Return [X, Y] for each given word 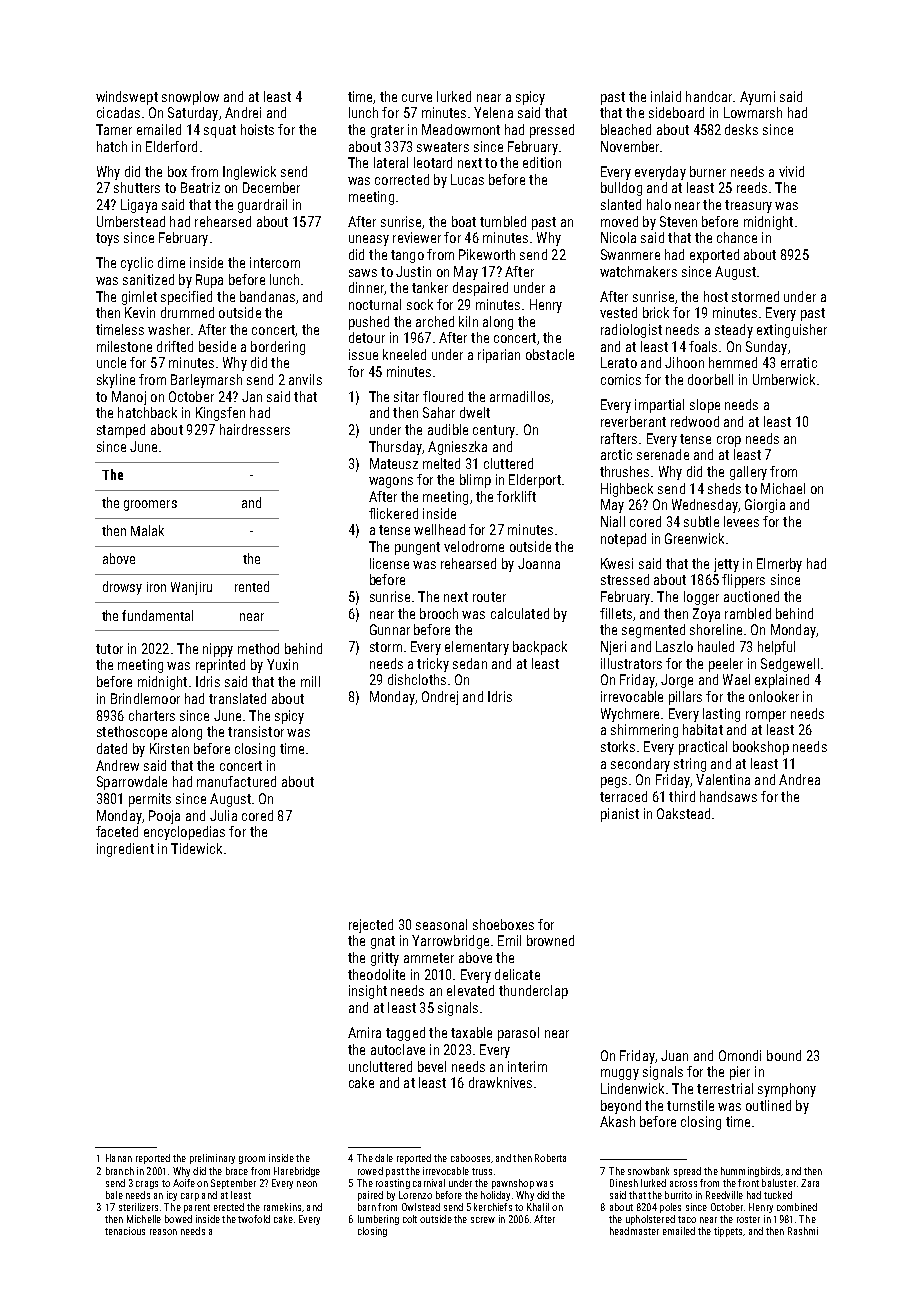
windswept [127, 98]
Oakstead [683, 813]
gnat [383, 942]
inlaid [666, 96]
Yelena [493, 112]
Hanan [119, 1158]
